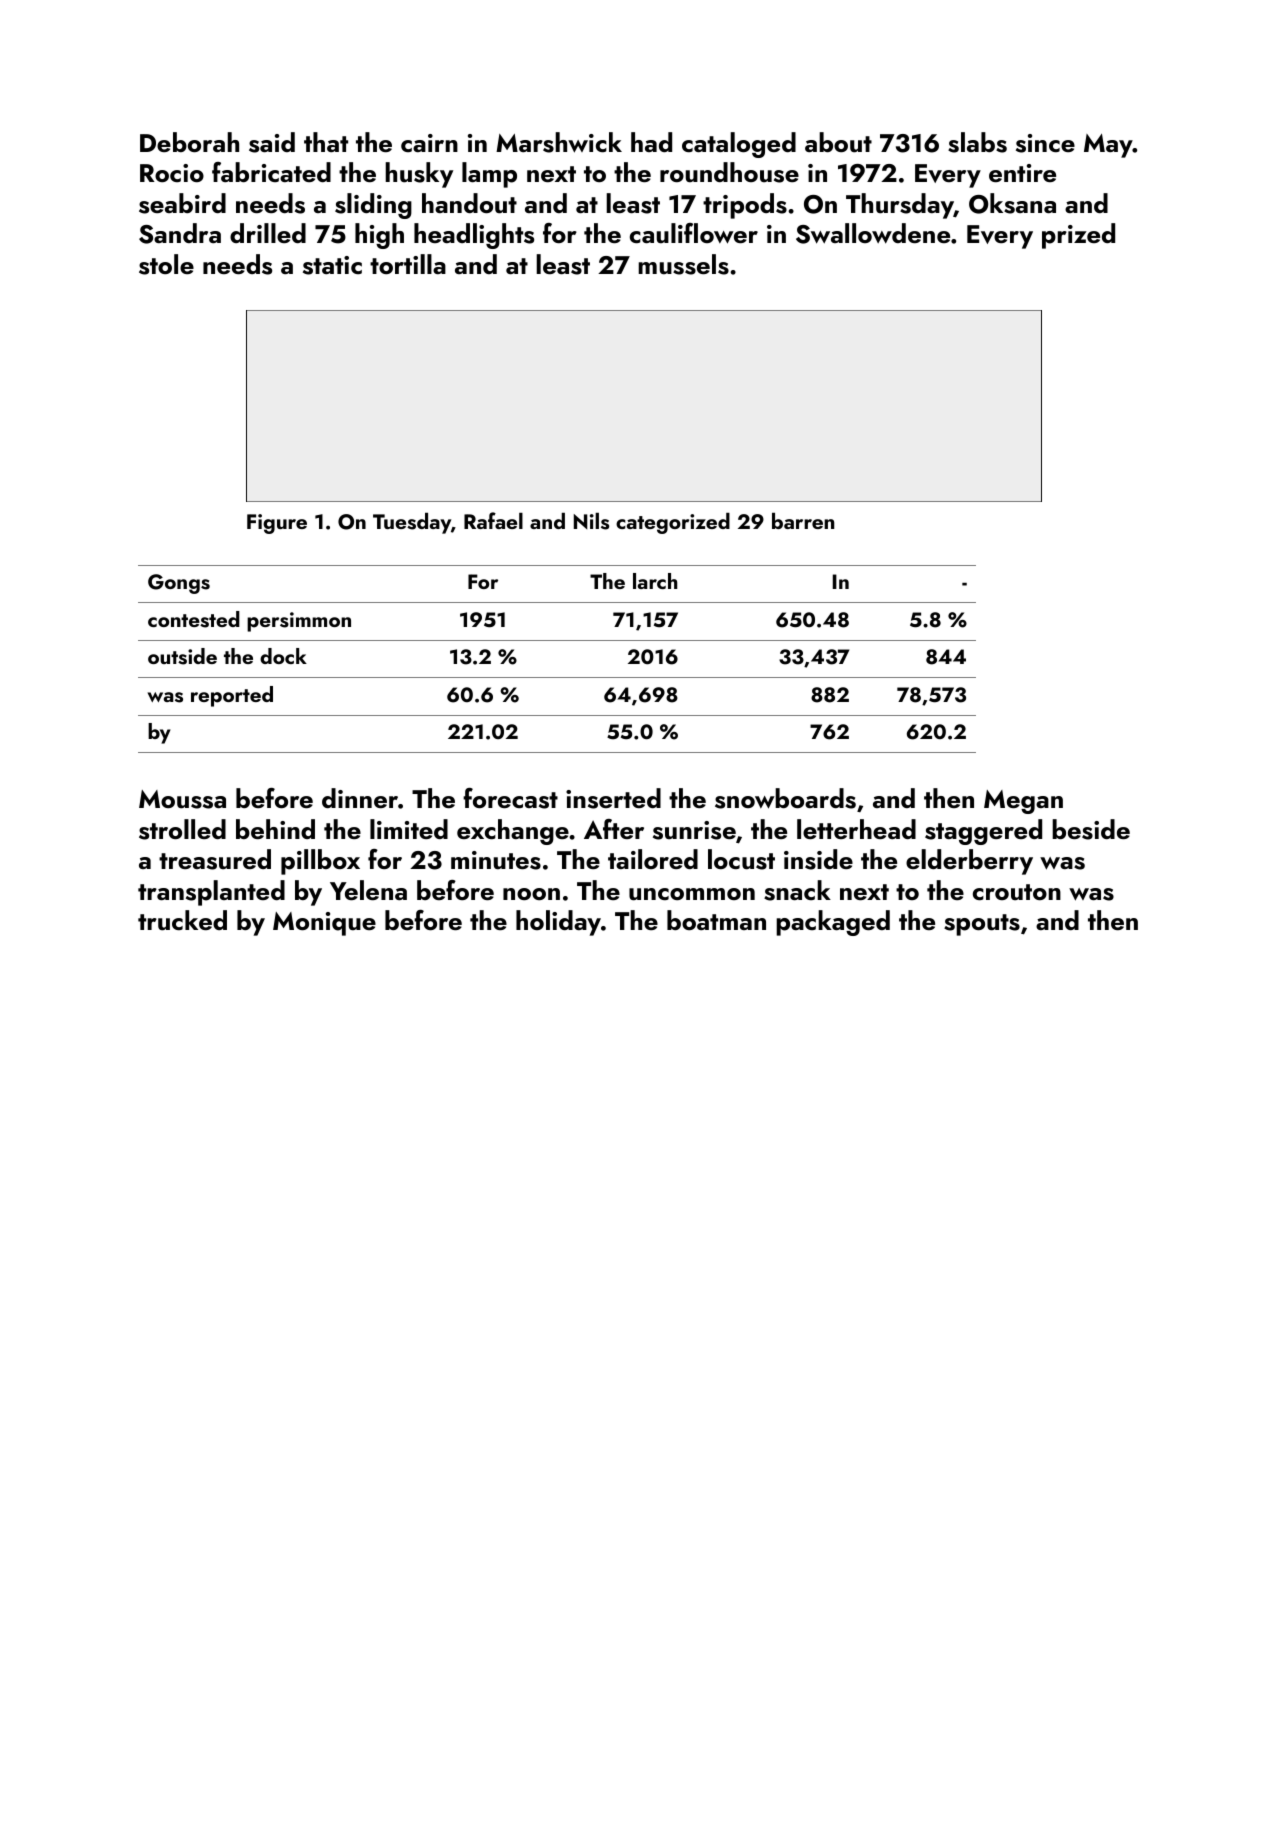 The height and width of the page is (1821, 1288). I want to click on behind, so click(275, 829).
